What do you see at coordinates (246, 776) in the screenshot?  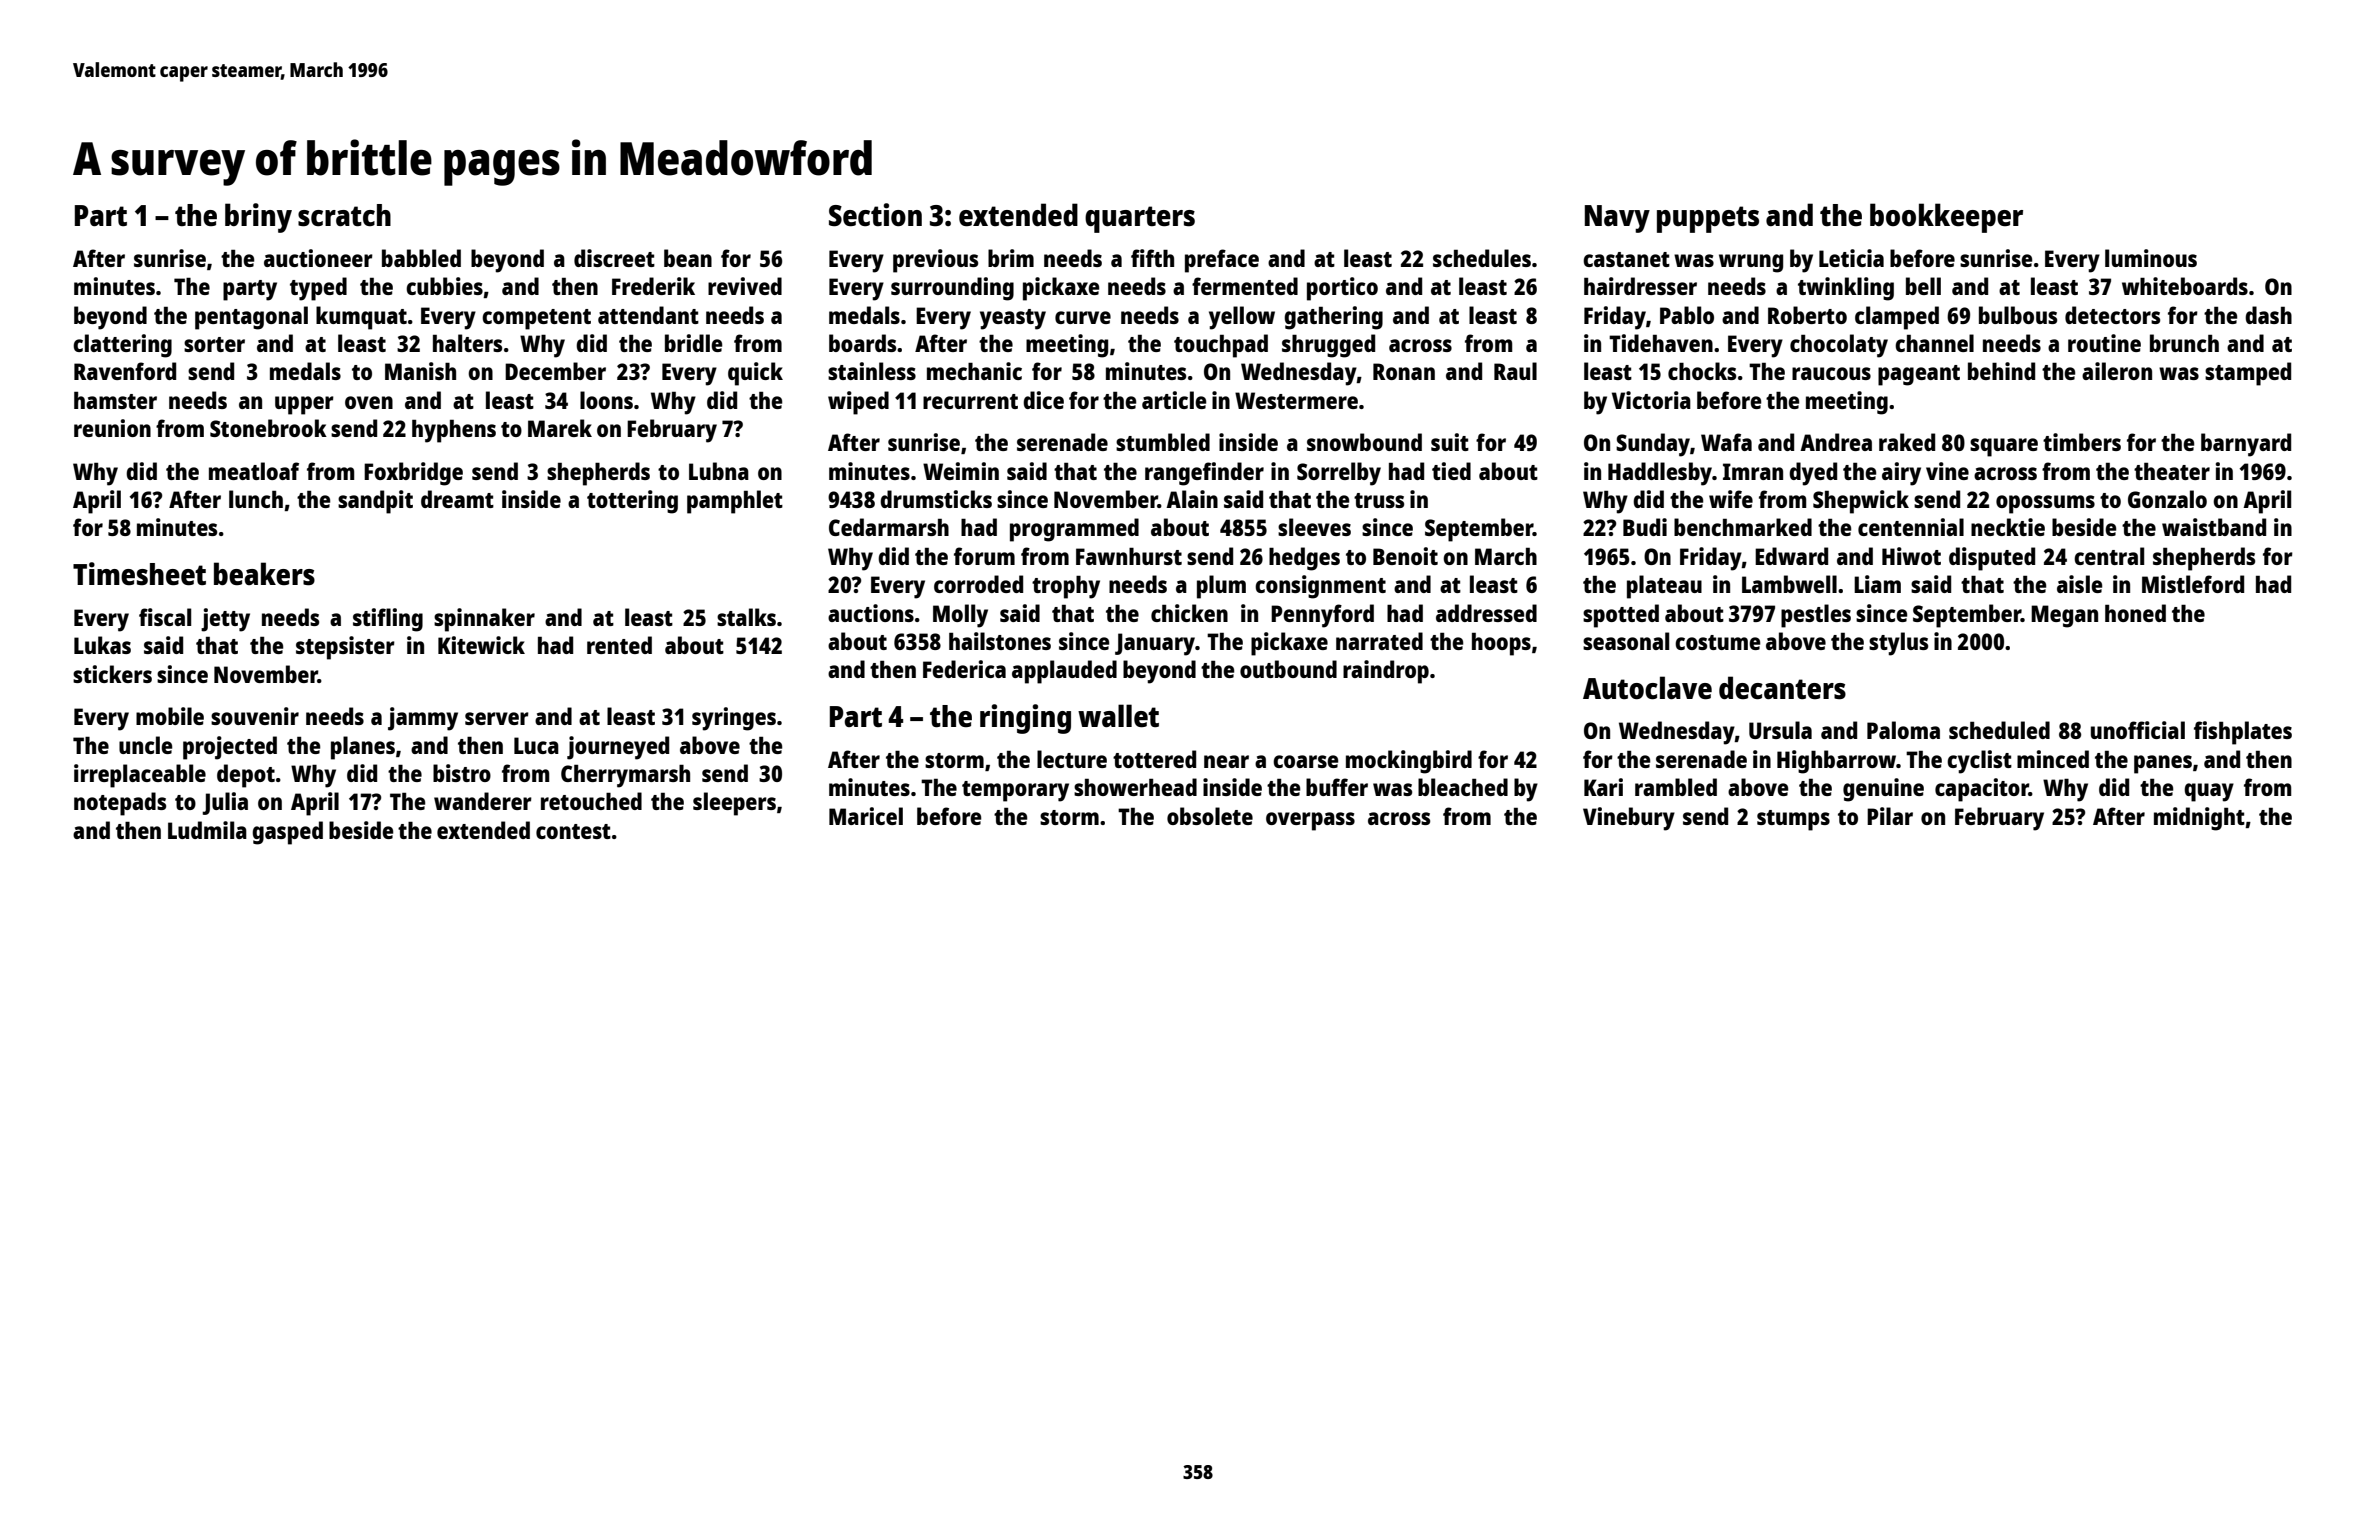 I see `depot` at bounding box center [246, 776].
